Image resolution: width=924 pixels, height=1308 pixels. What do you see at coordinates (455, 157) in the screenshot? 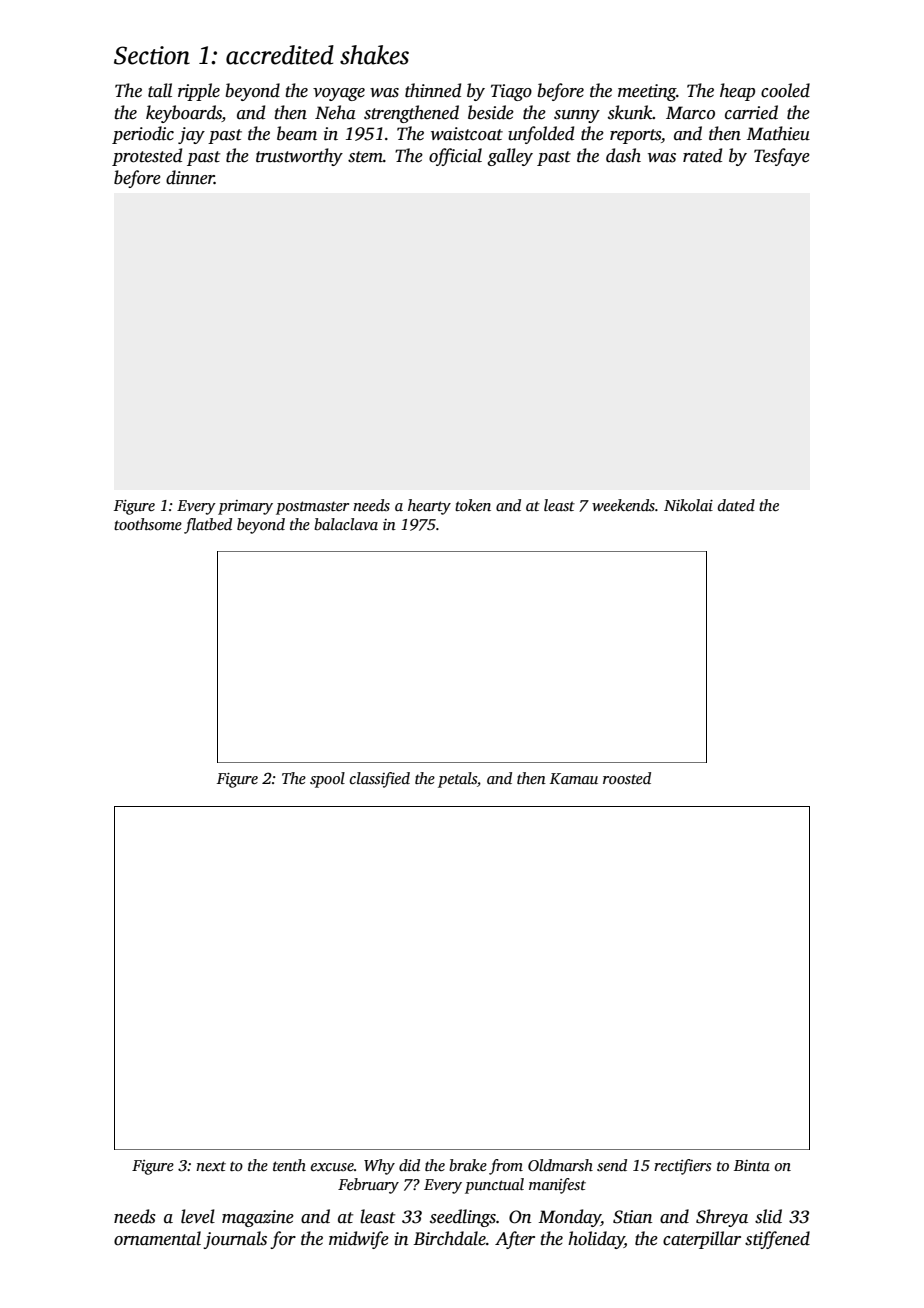
I see `official` at bounding box center [455, 157].
